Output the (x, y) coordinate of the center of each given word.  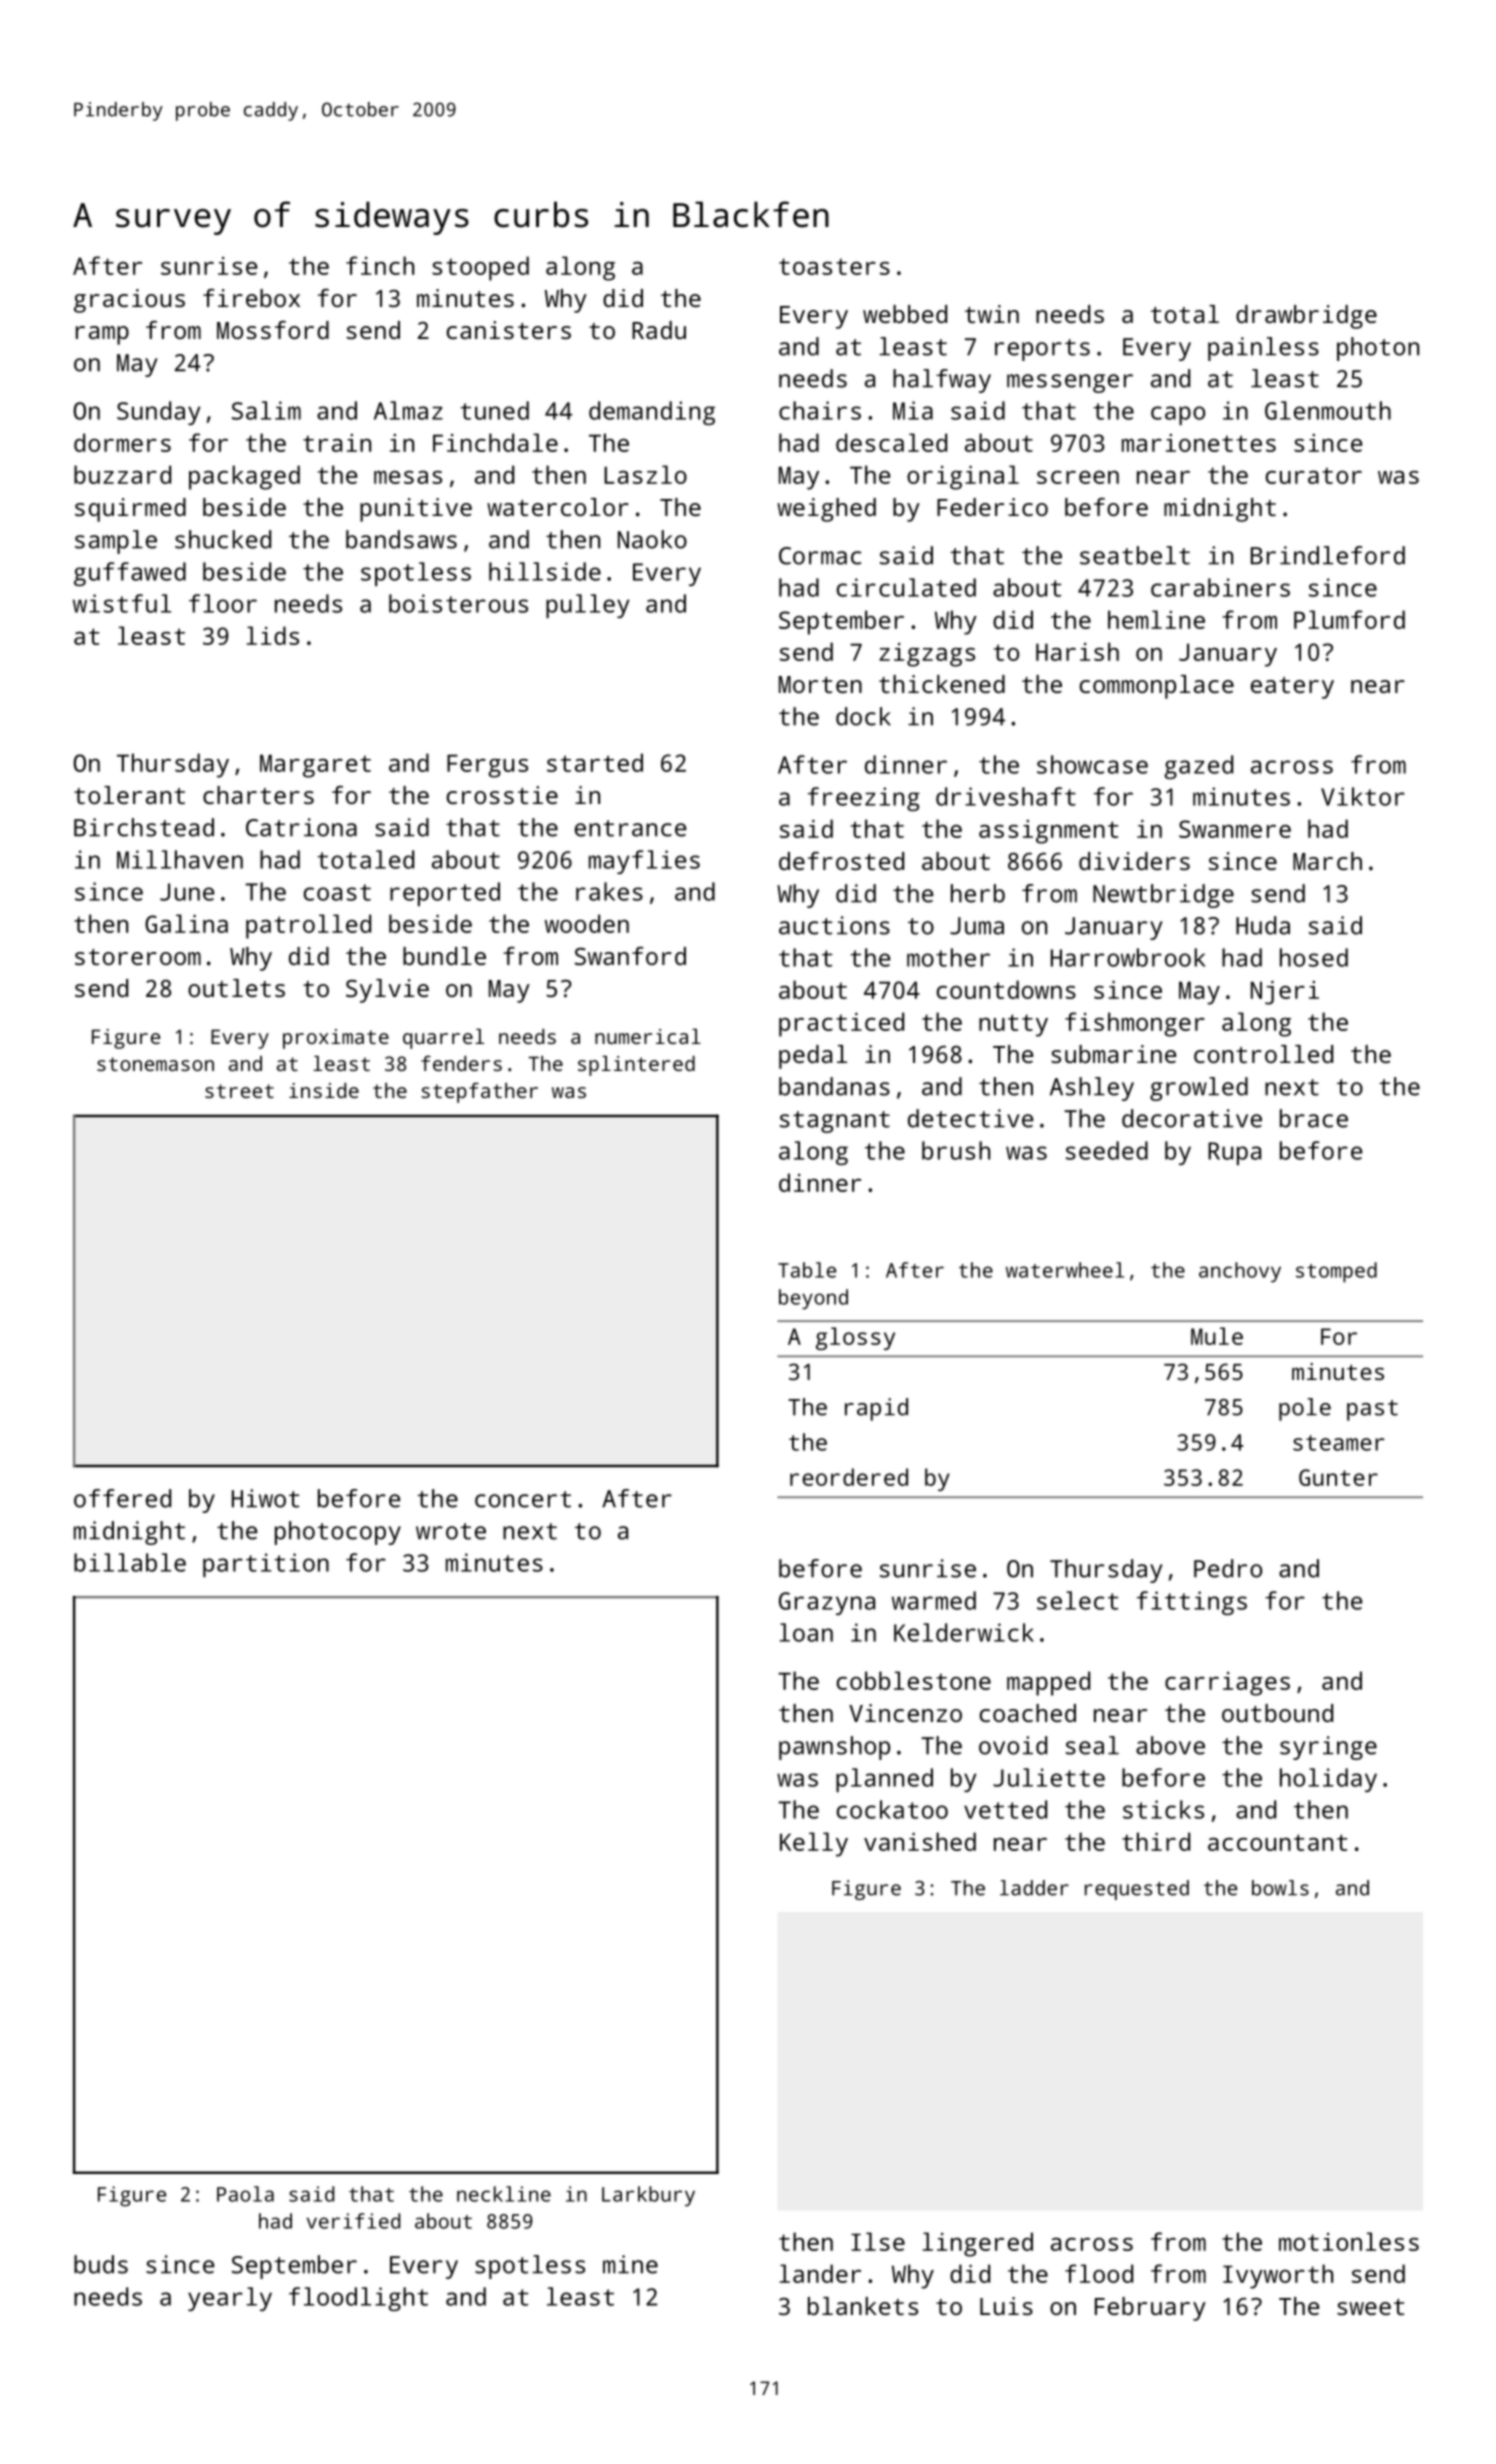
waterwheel (1065, 1270)
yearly (230, 2299)
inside (324, 1090)
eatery (1292, 688)
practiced (841, 1024)
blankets (863, 2306)
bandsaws (401, 539)
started (595, 762)
